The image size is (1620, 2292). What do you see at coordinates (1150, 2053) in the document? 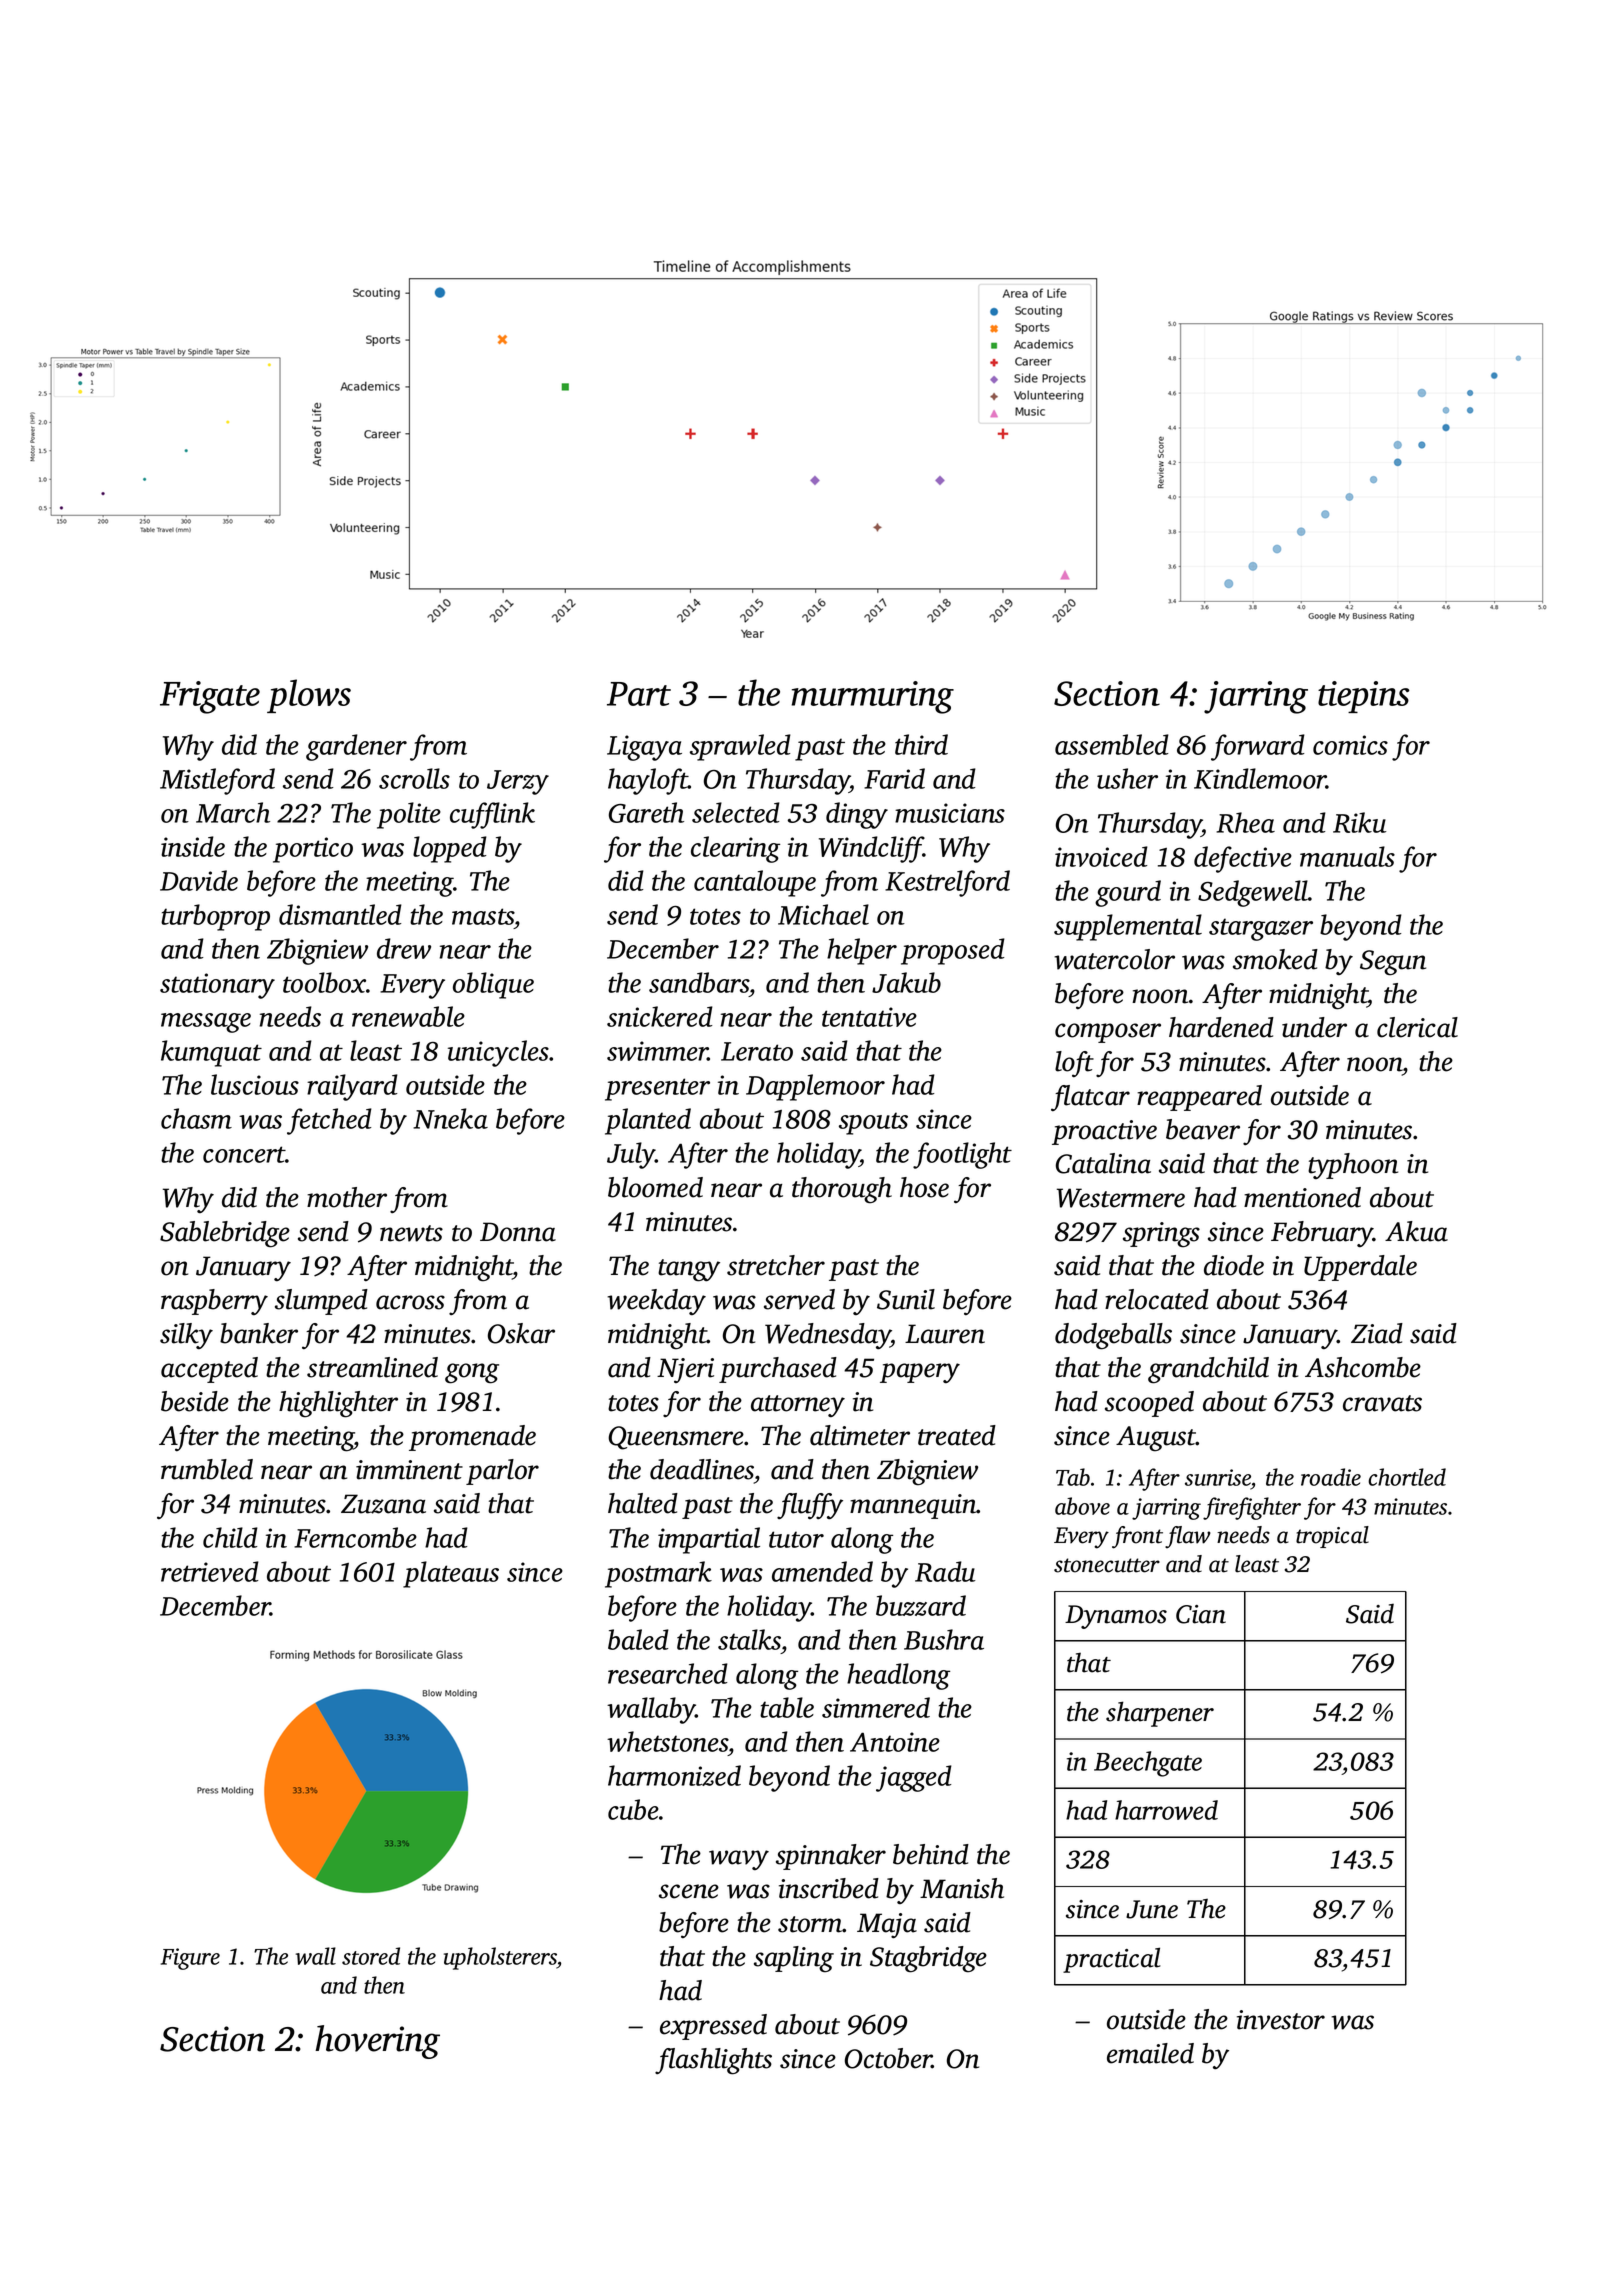
I see `emailed` at bounding box center [1150, 2053].
